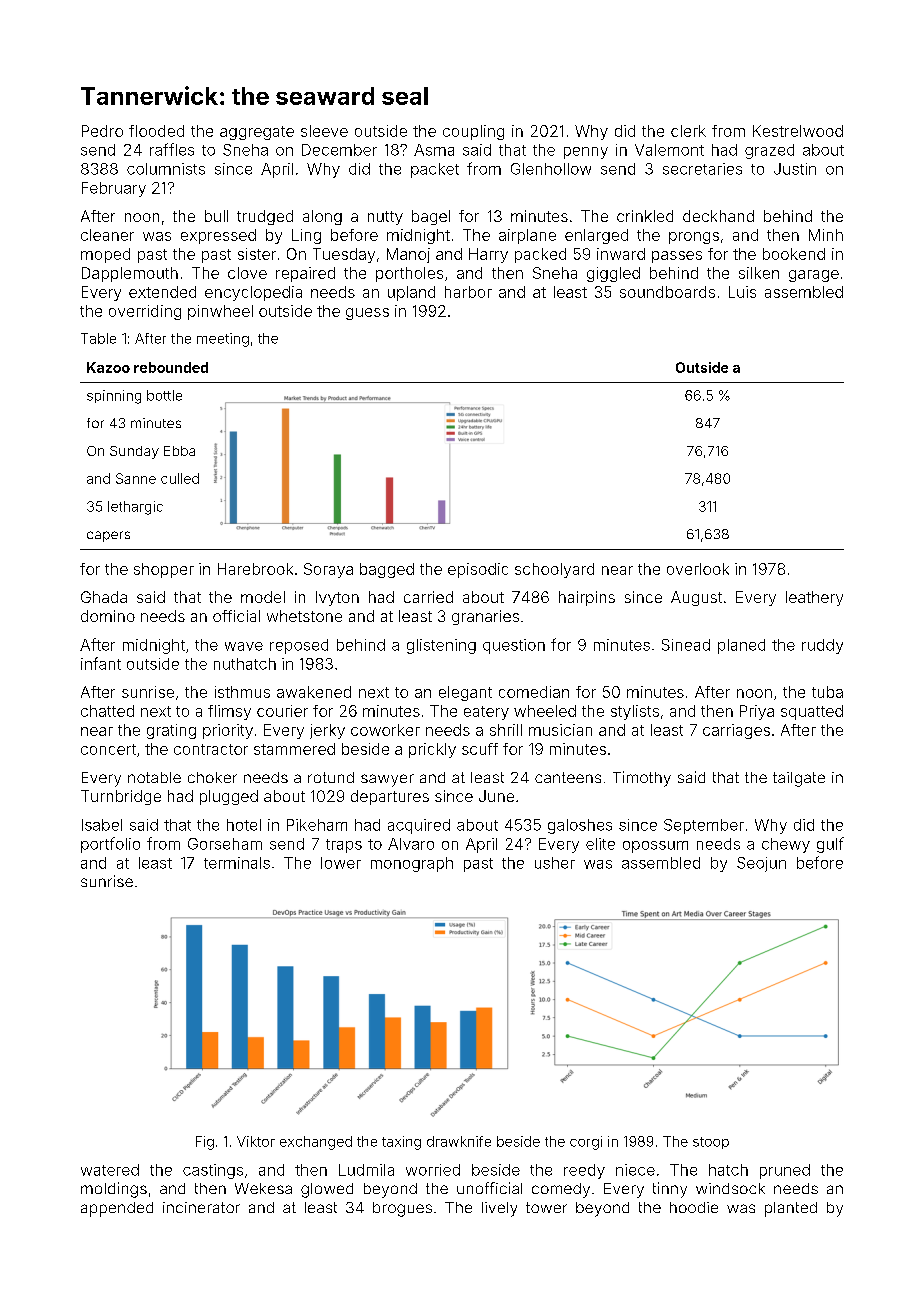  I want to click on extended, so click(162, 292).
